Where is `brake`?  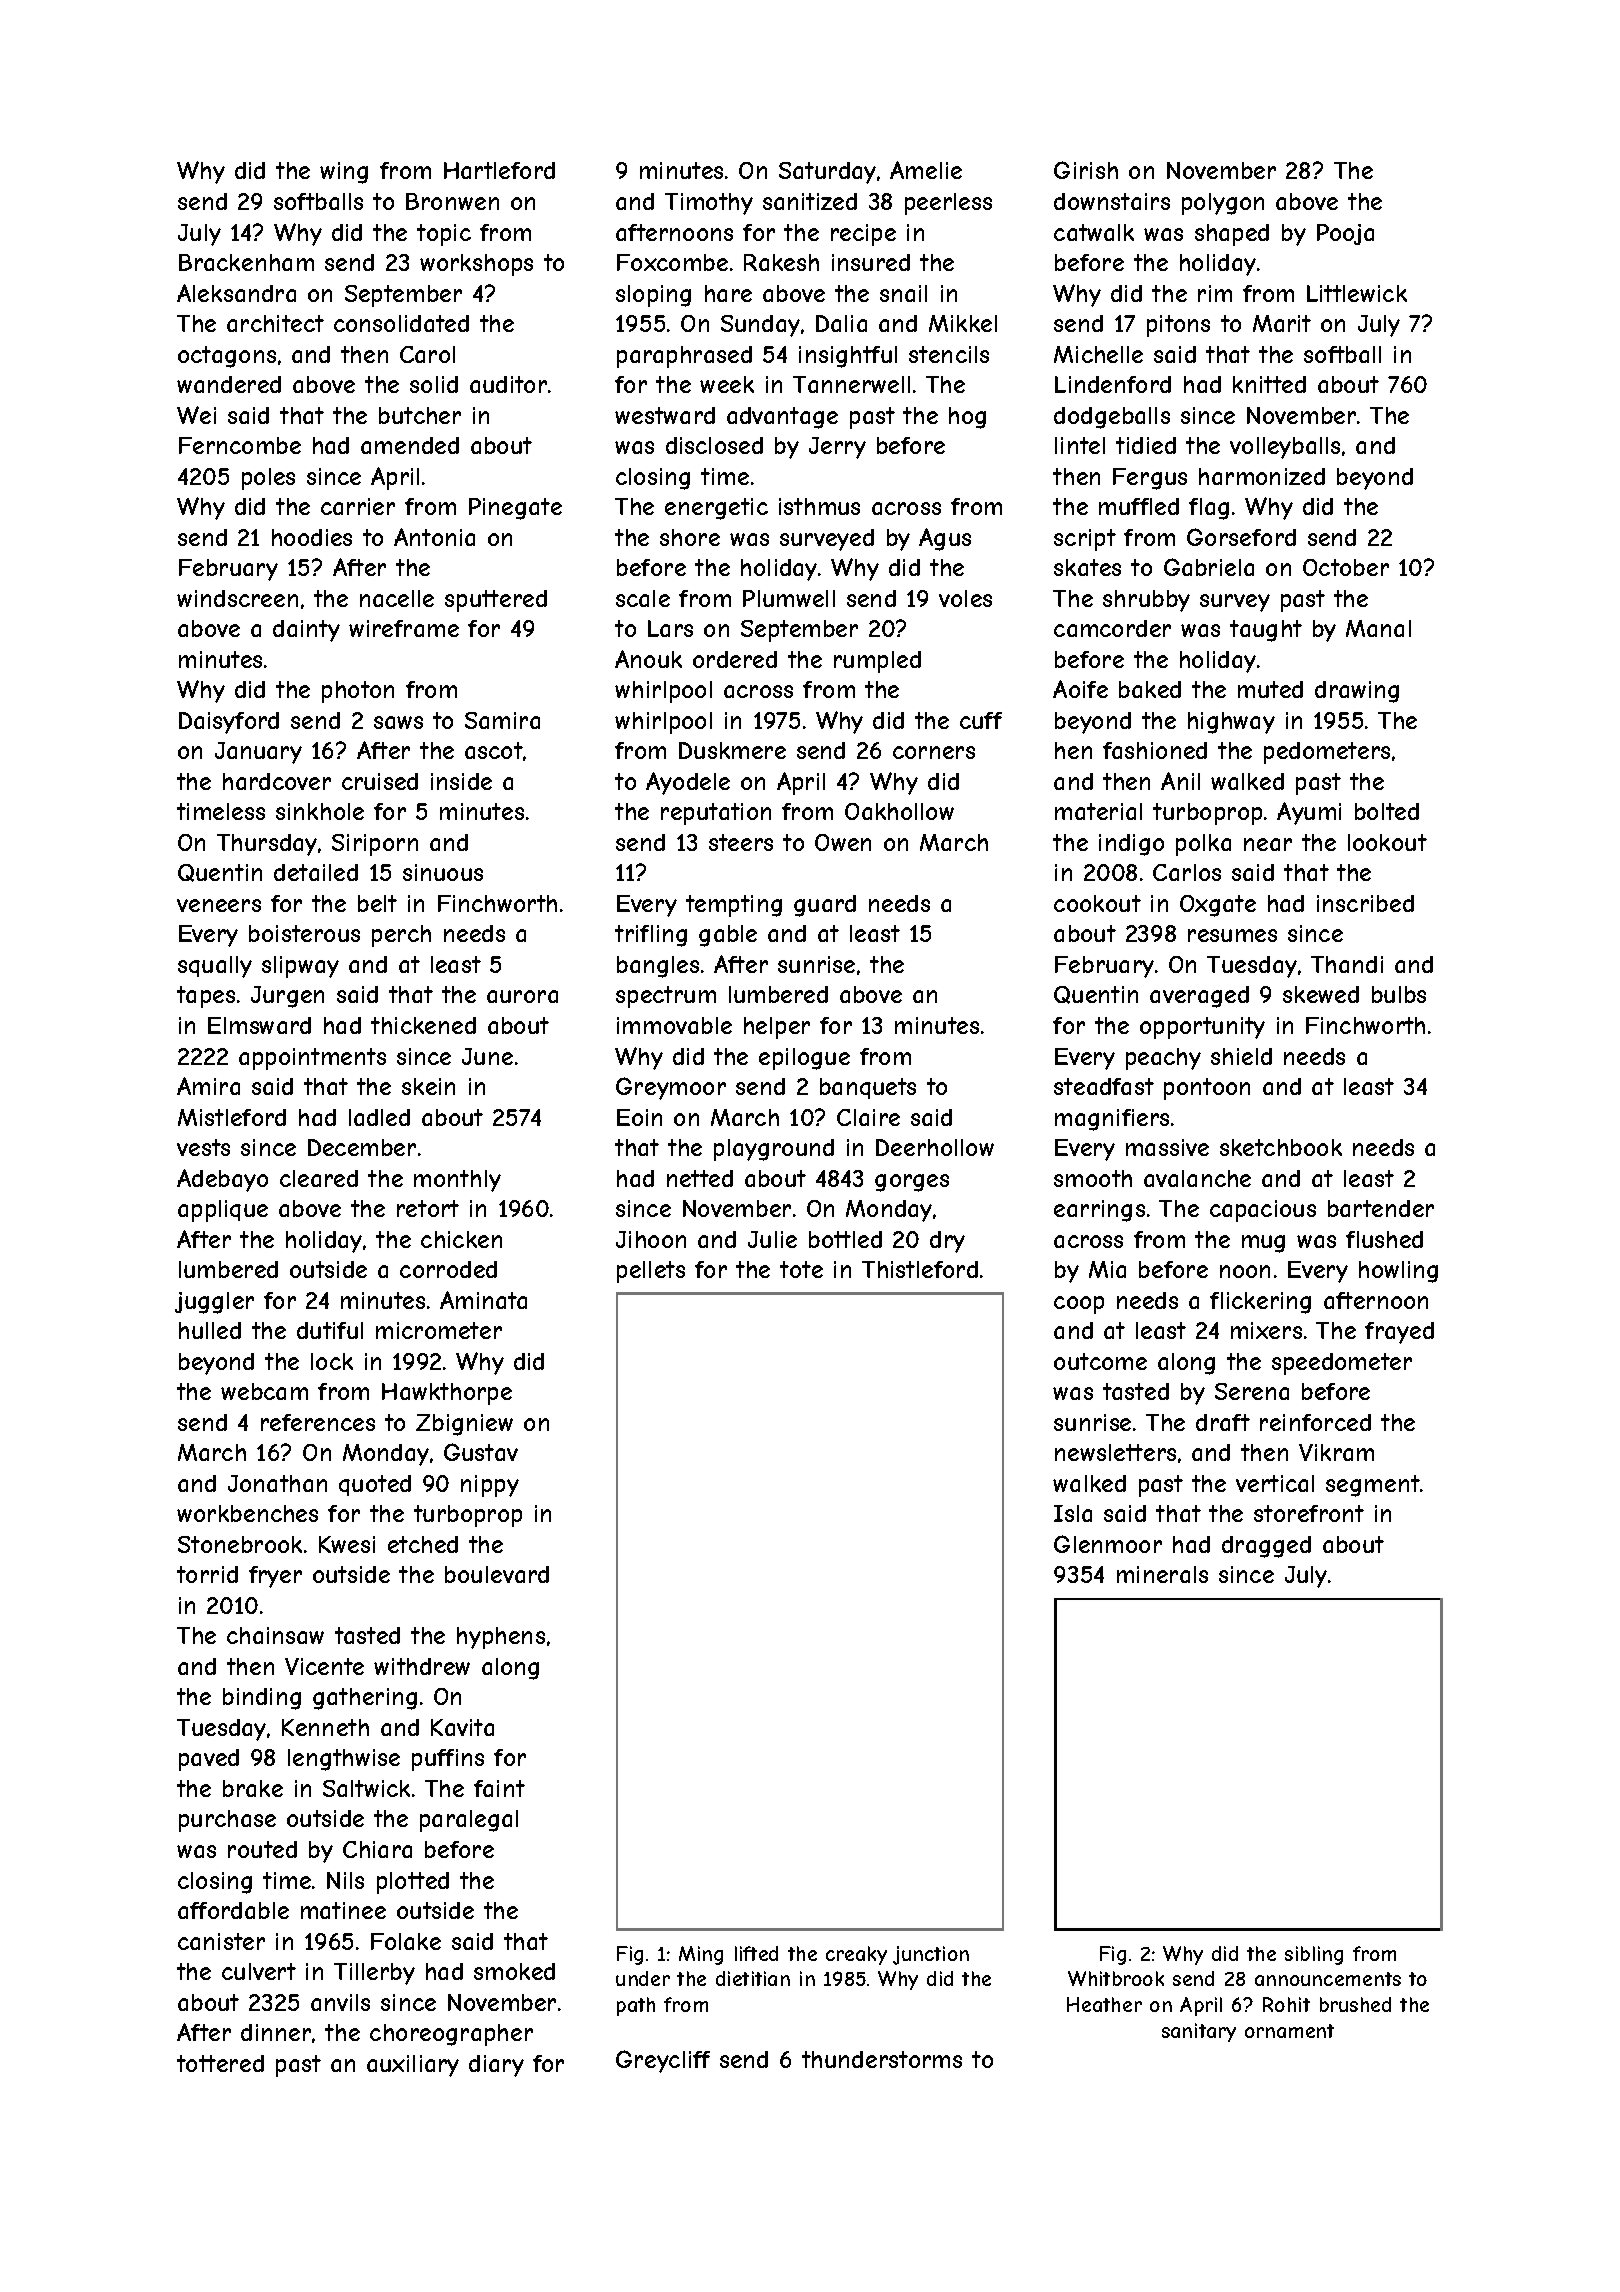 brake is located at coordinates (253, 1788).
